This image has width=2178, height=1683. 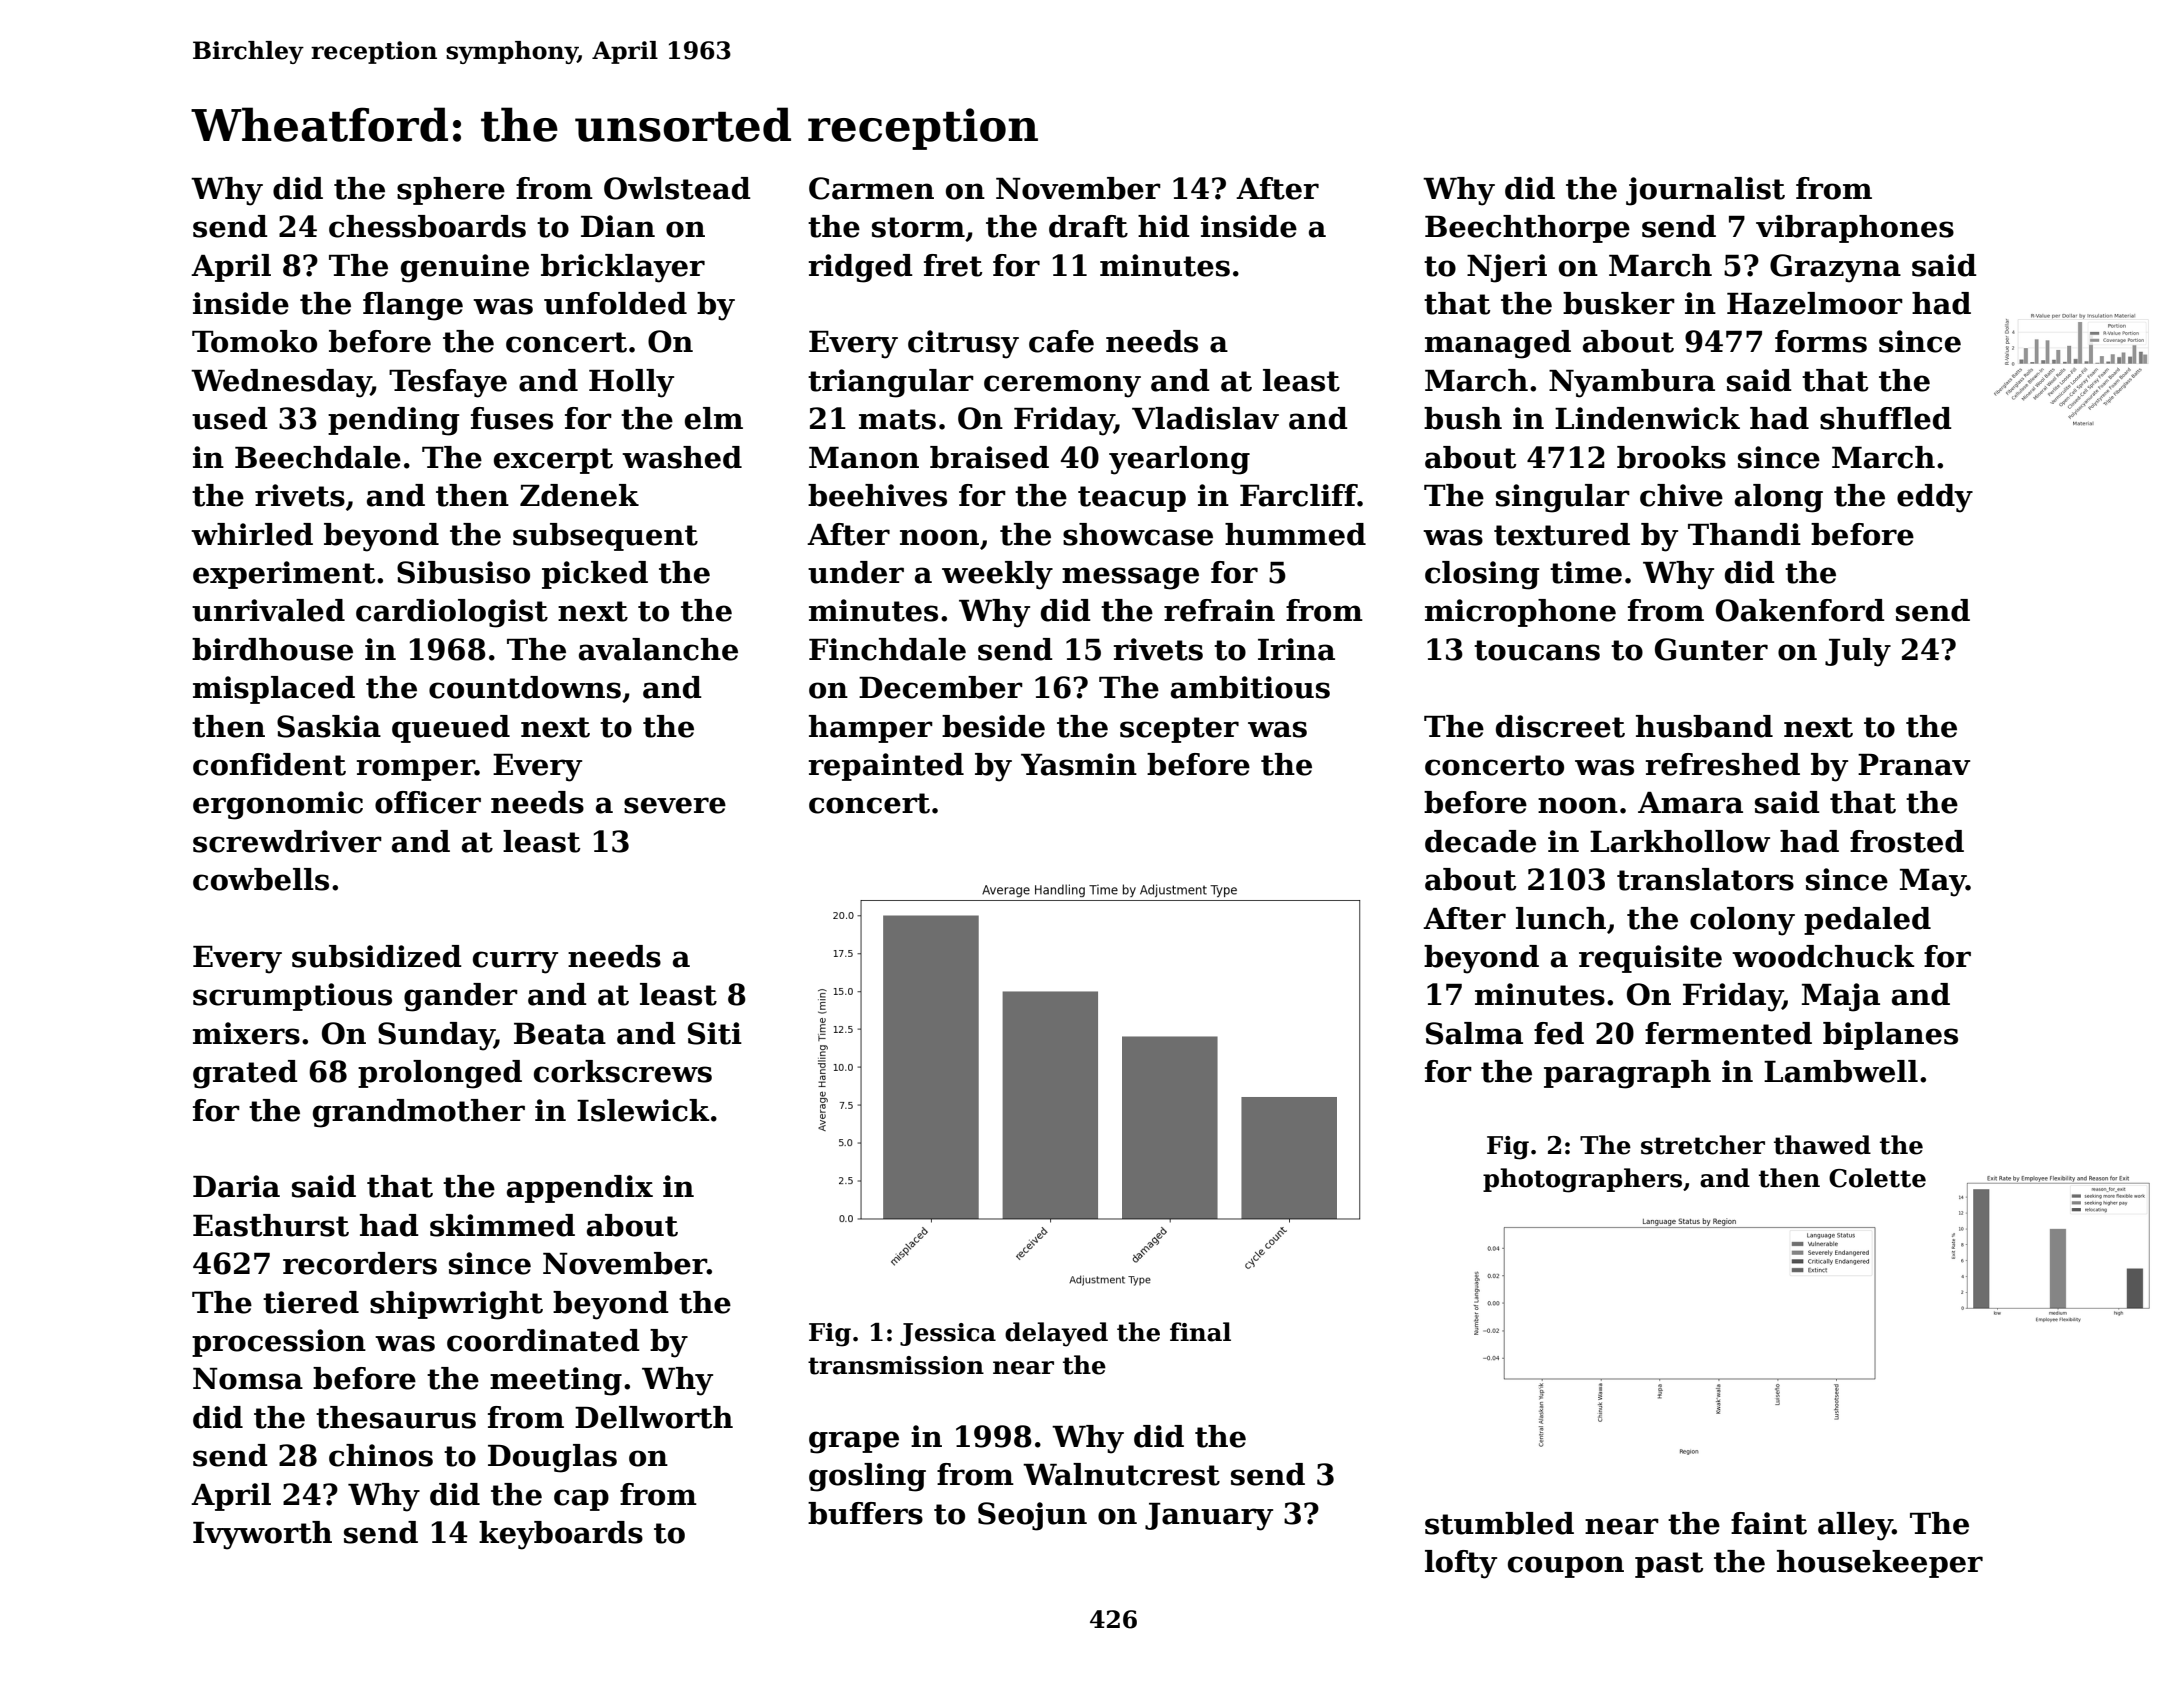 What do you see at coordinates (1461, 1564) in the image?
I see `lofty` at bounding box center [1461, 1564].
